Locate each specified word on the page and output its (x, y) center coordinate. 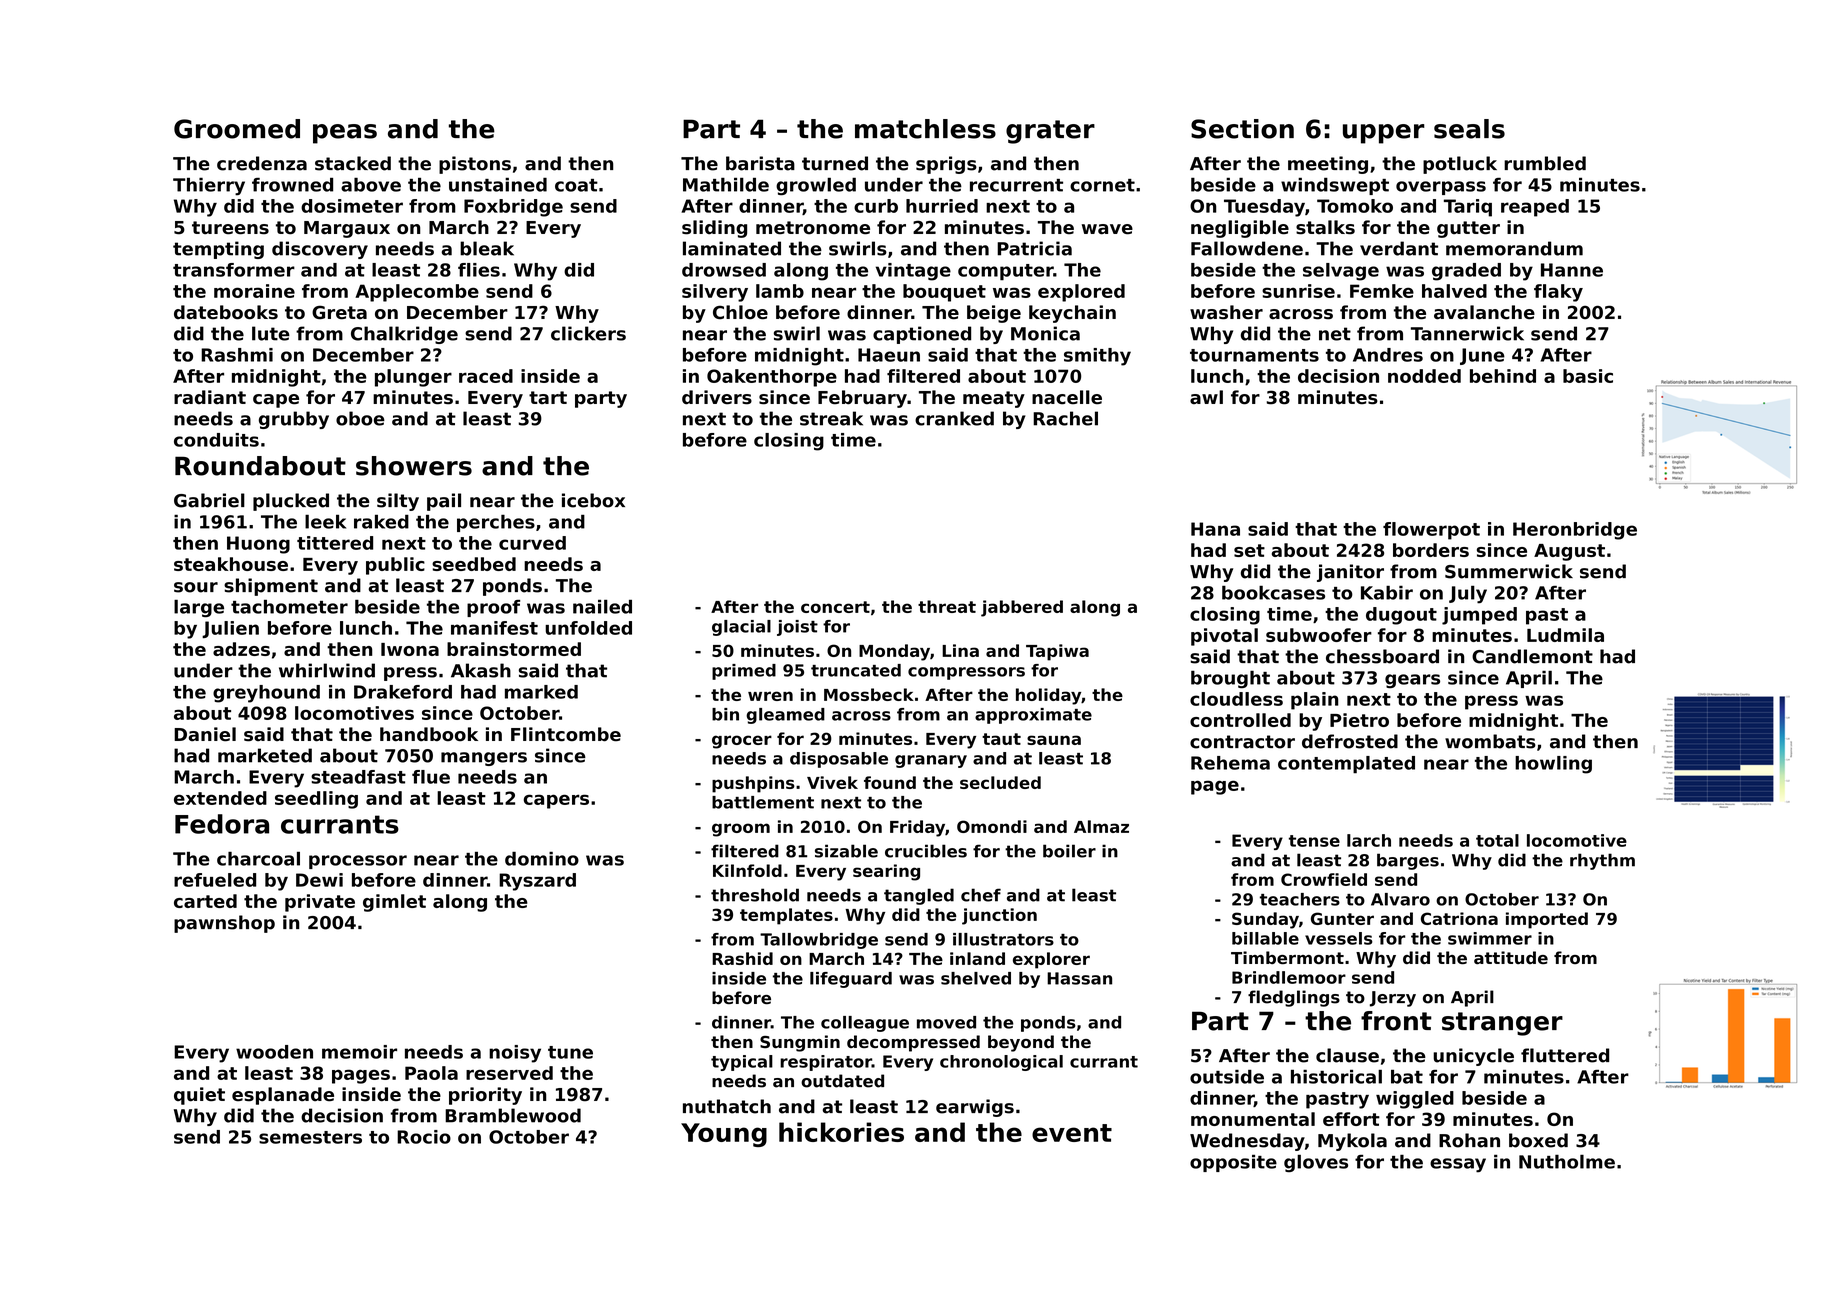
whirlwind (327, 670)
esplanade (283, 1096)
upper (1384, 134)
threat (947, 606)
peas (345, 134)
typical (742, 1063)
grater (1050, 132)
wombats (1490, 741)
